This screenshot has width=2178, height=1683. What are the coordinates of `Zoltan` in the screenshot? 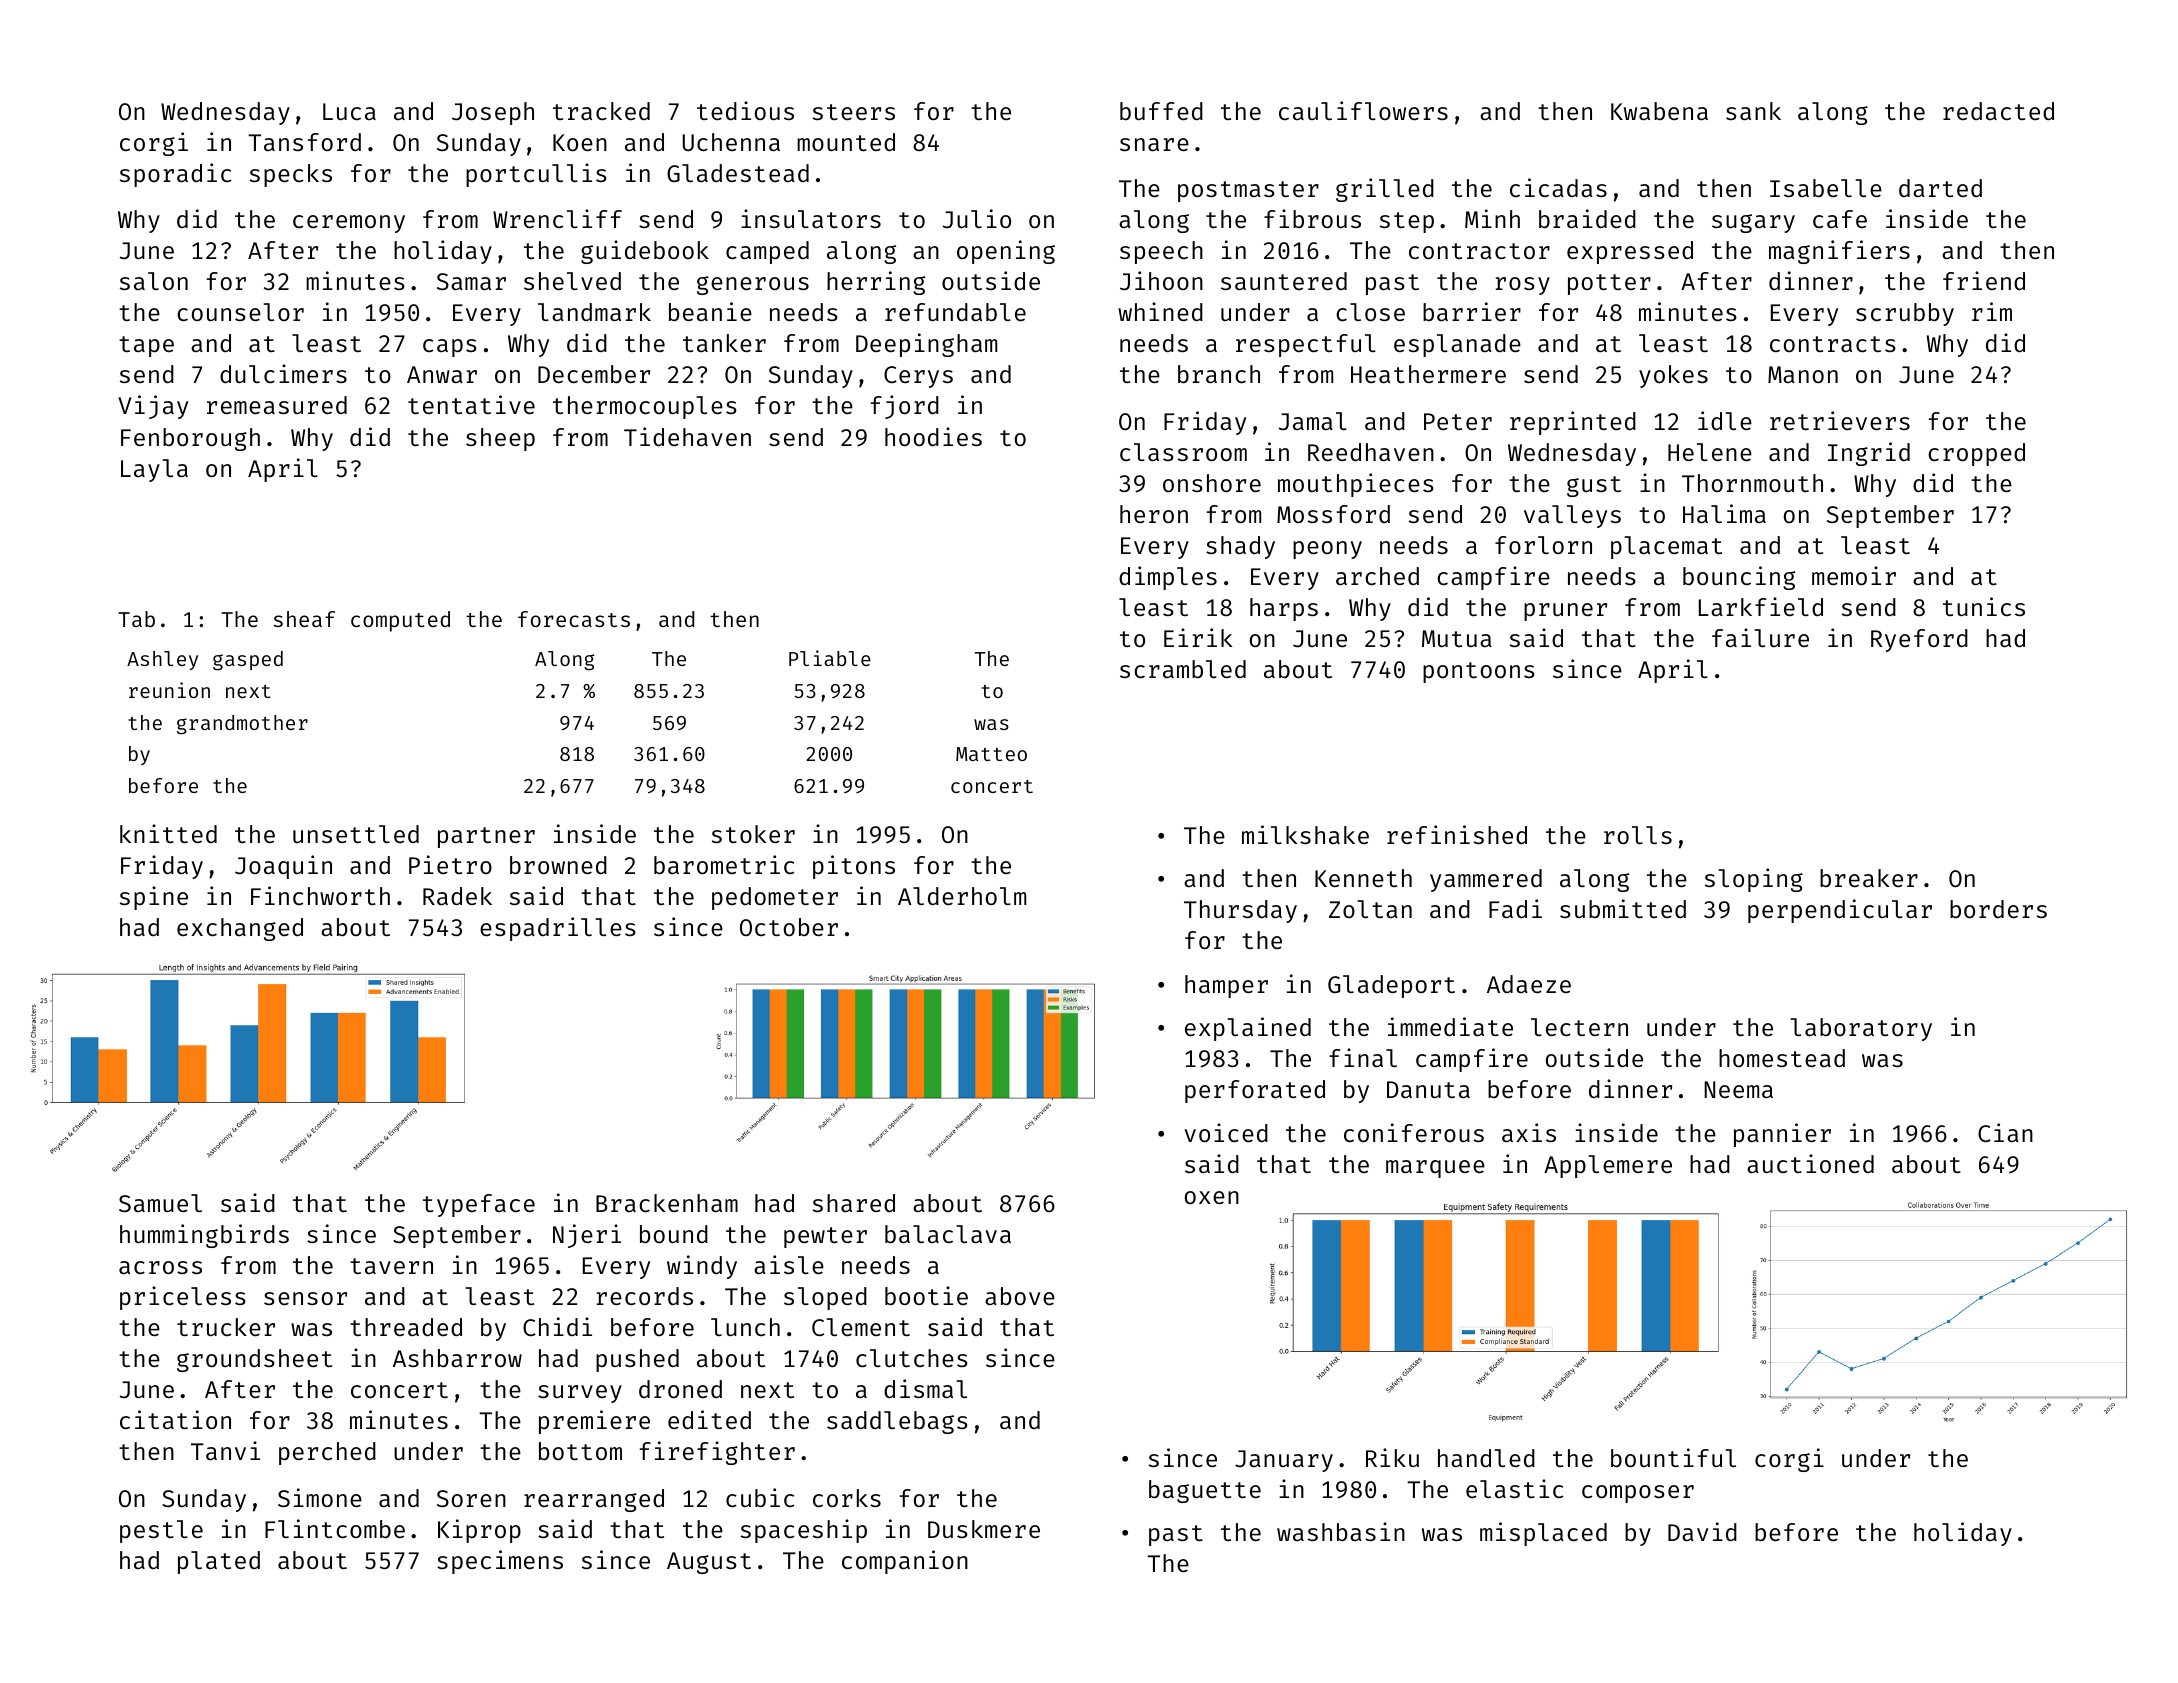 It's located at (1370, 909).
